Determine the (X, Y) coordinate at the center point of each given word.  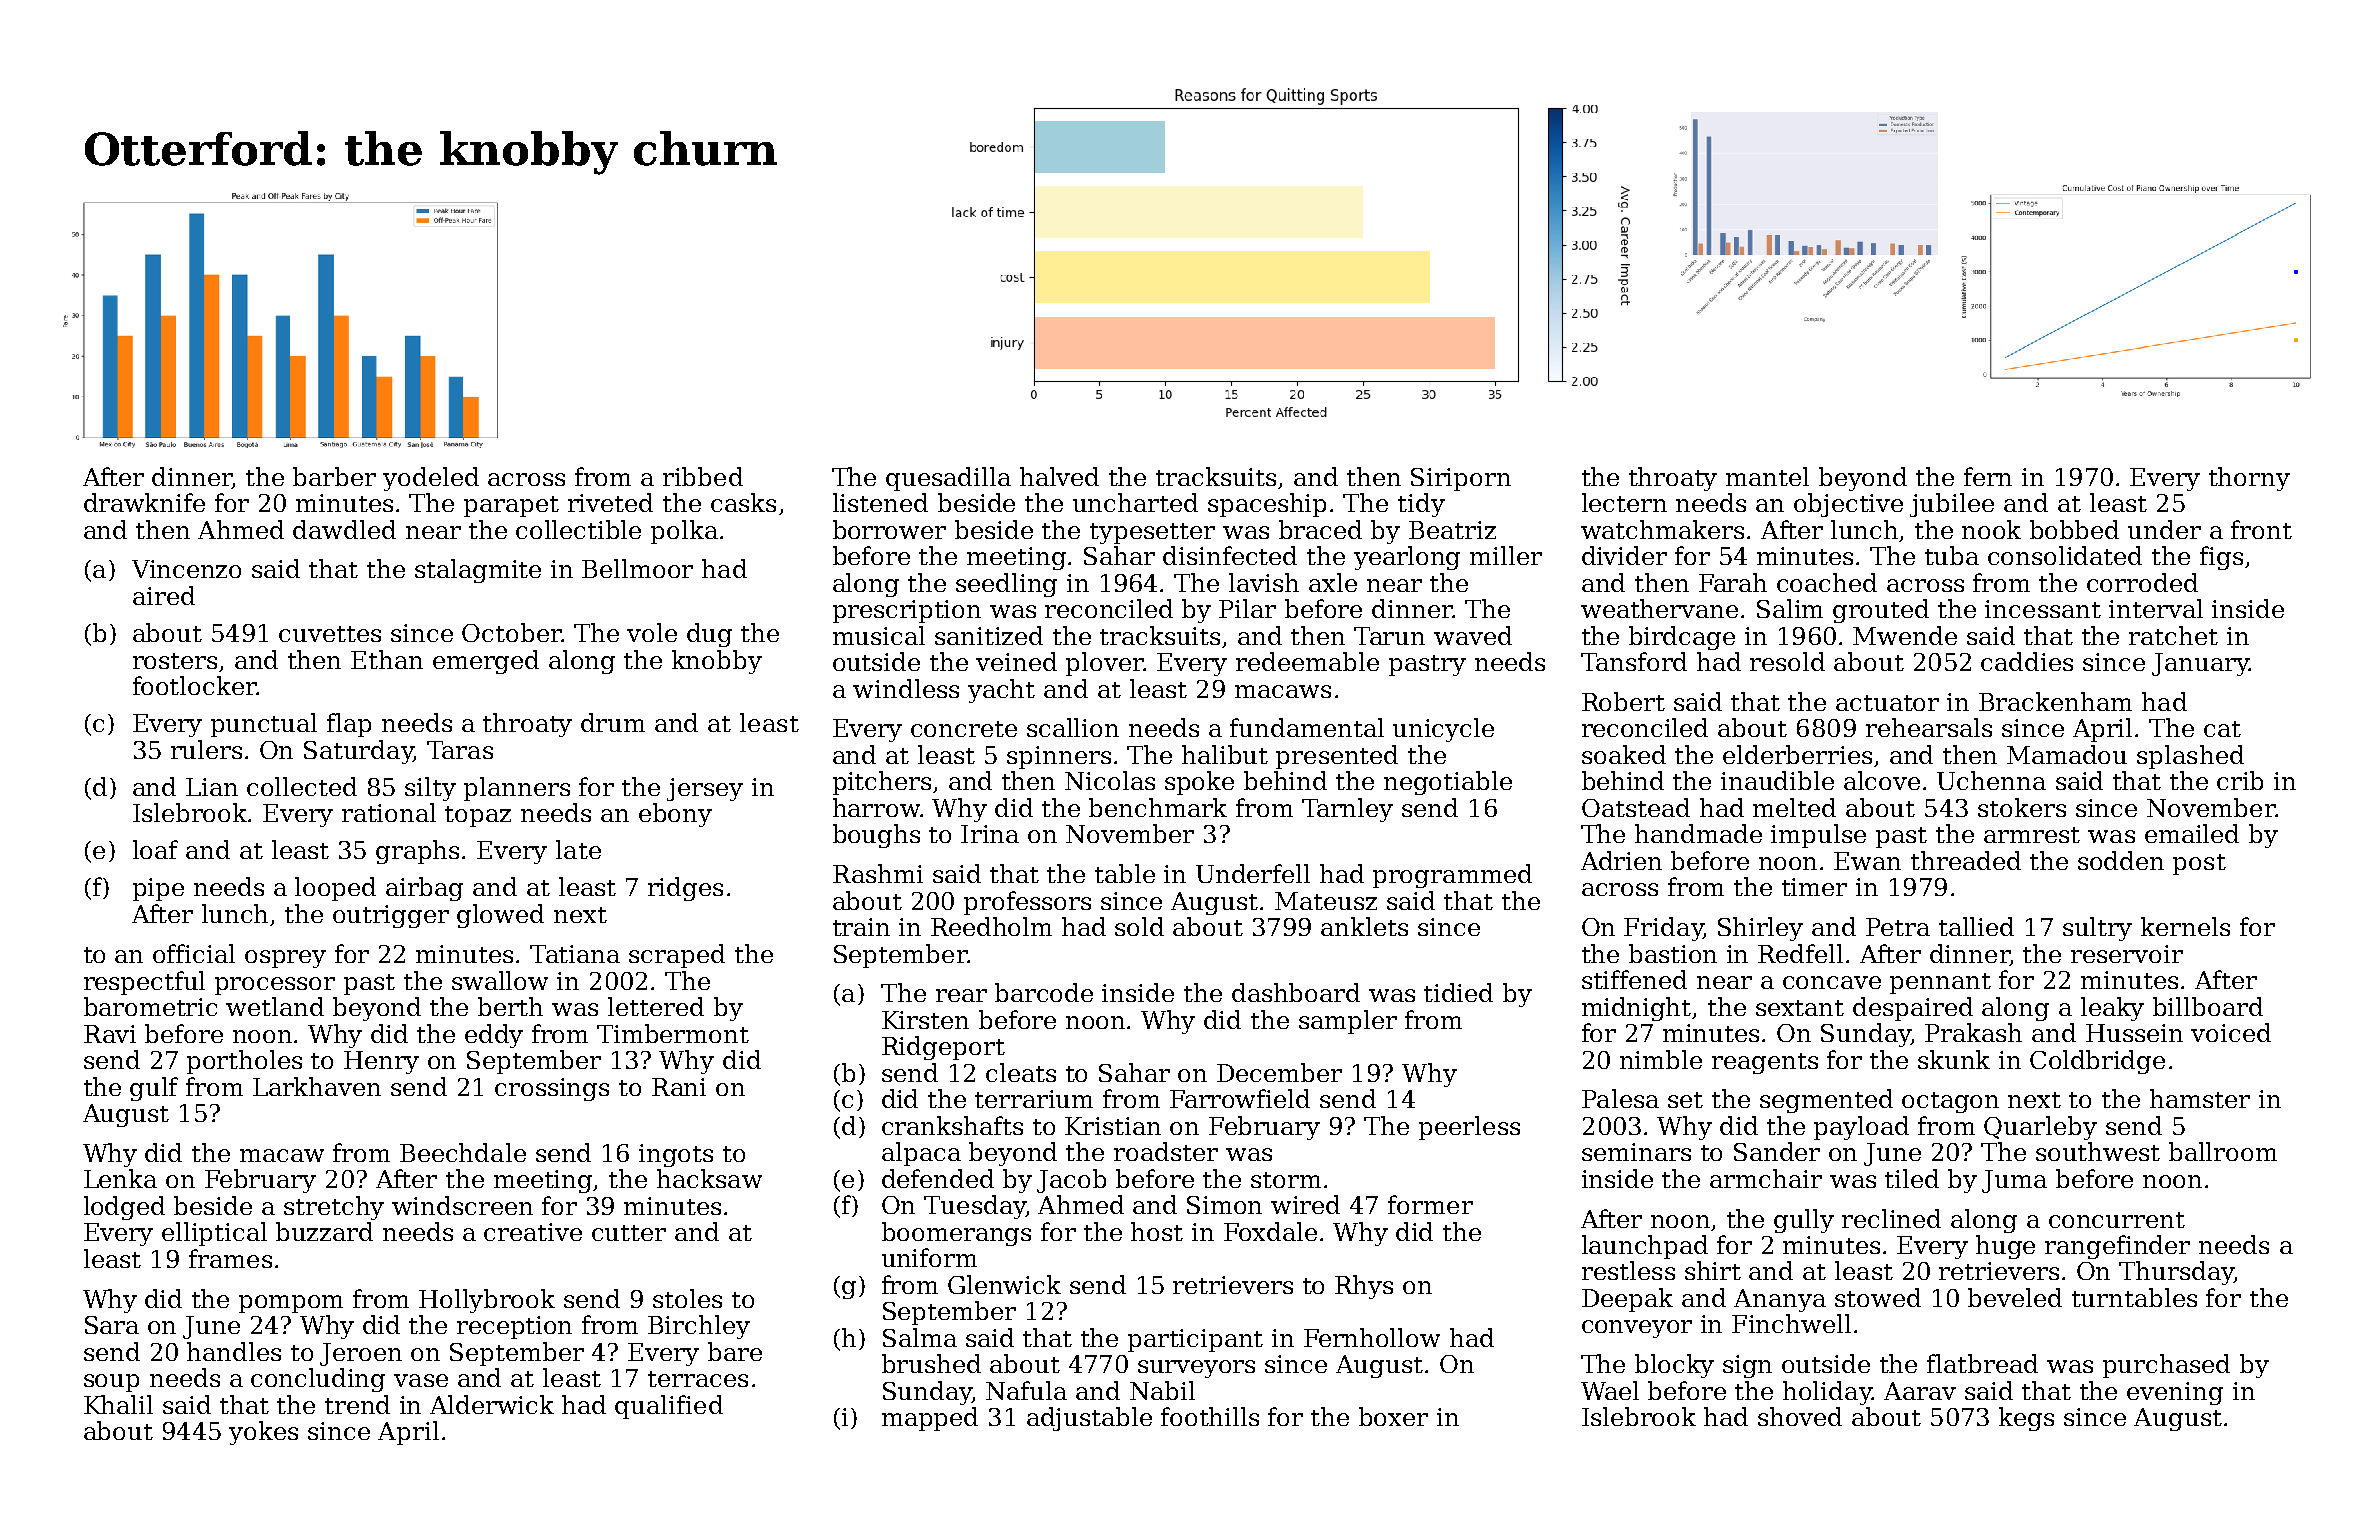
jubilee (1952, 505)
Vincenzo (186, 569)
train (861, 927)
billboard (2208, 1006)
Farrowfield (1240, 1098)
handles (234, 1351)
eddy (494, 1036)
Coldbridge (2097, 1062)
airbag (424, 889)
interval (2156, 608)
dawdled (344, 529)
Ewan (1867, 861)
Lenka (120, 1178)
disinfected (1230, 555)
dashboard (1296, 992)
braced (1320, 529)
